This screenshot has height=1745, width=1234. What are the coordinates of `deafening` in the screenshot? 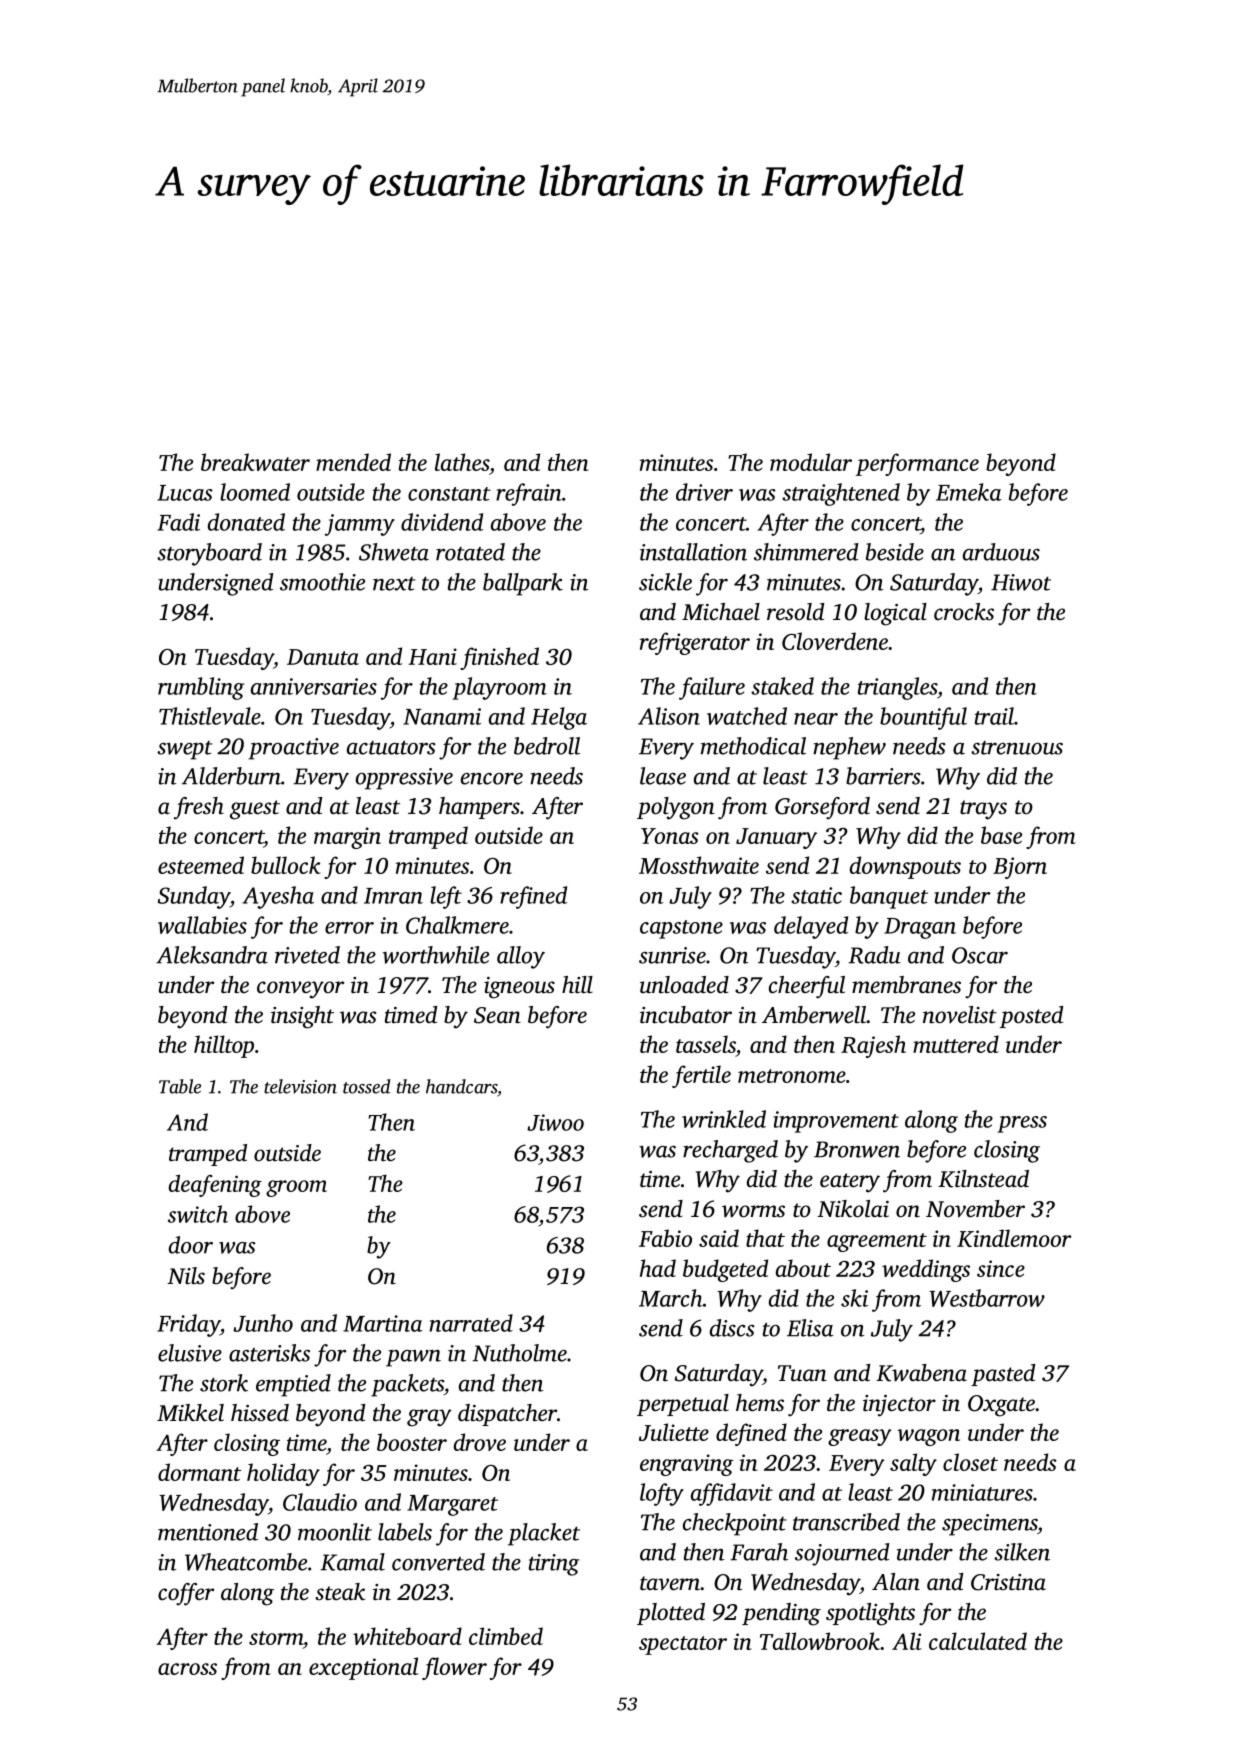 It's located at (215, 1185).
